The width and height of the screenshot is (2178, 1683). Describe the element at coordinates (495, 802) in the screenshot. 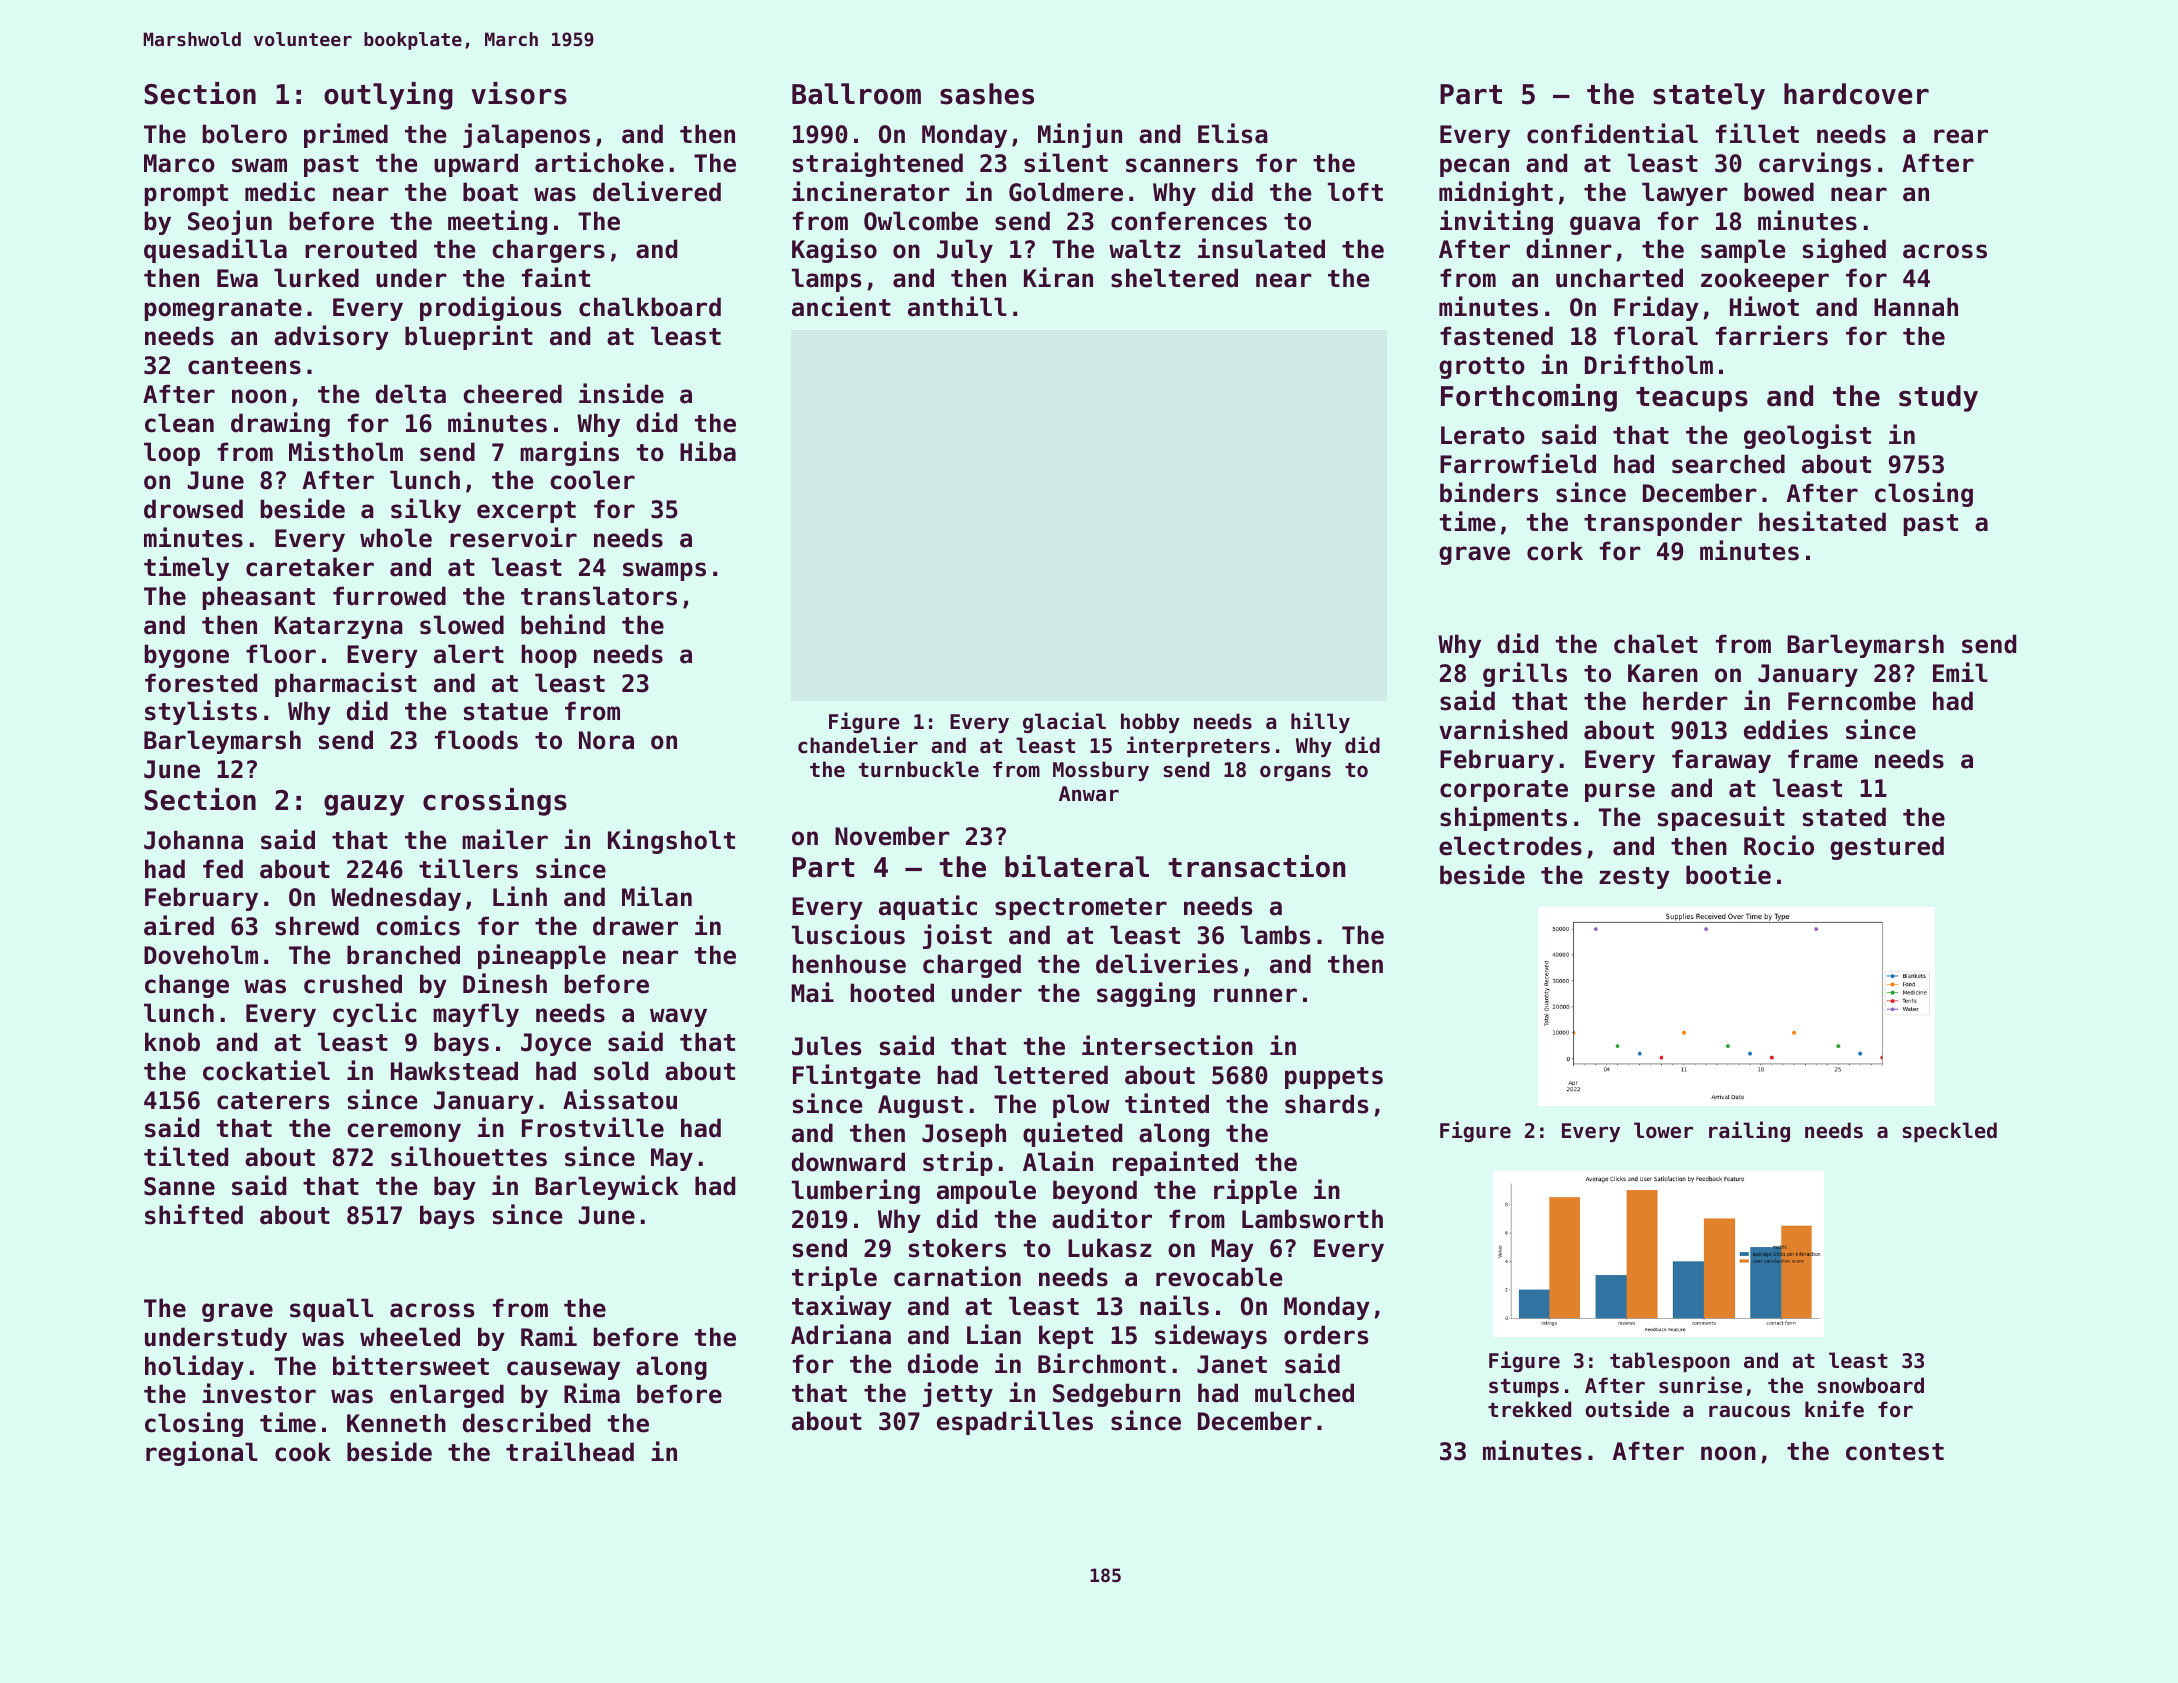

I see `crossings` at that location.
